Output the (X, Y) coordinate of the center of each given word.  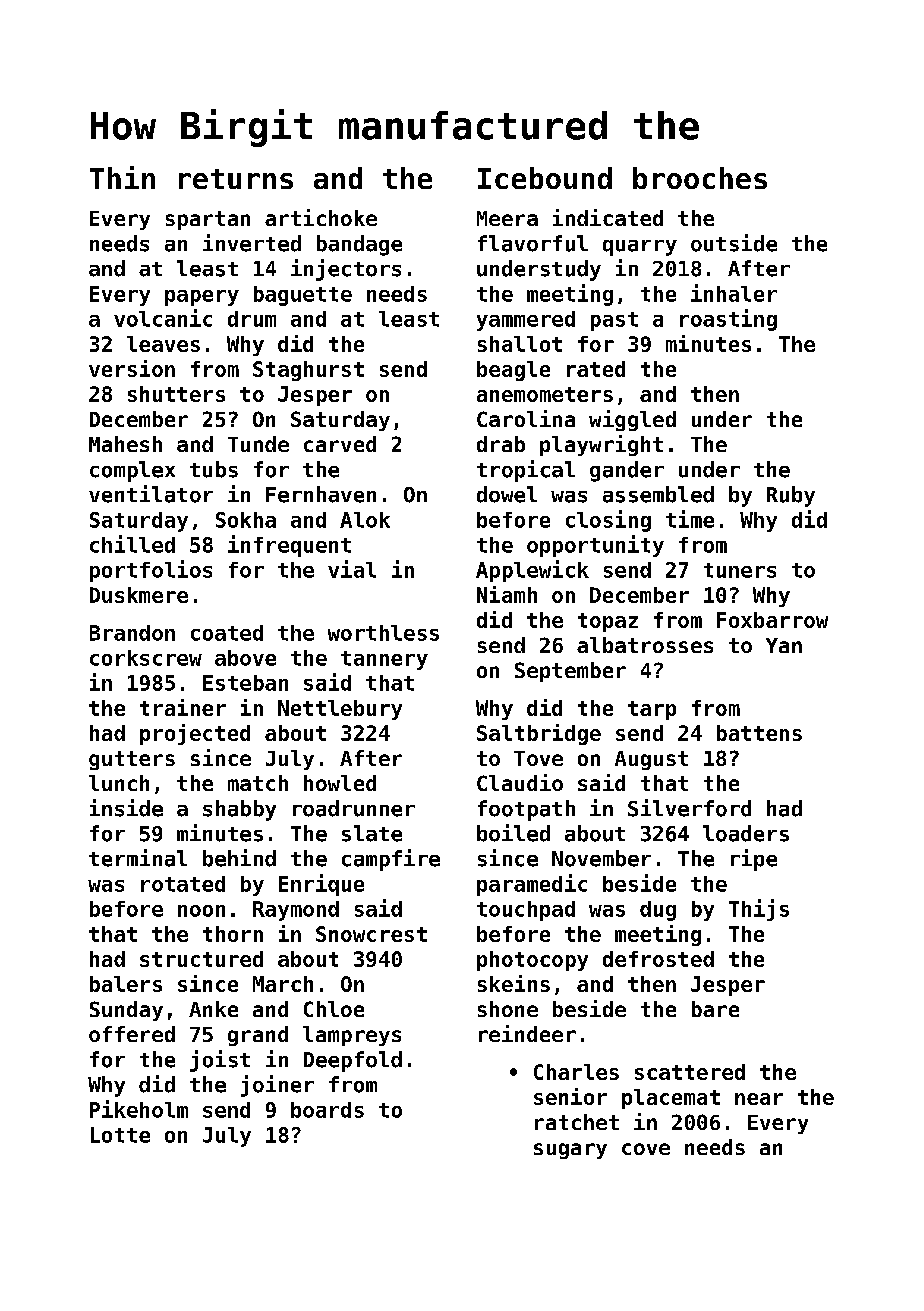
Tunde (258, 444)
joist (220, 1061)
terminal (138, 858)
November (601, 858)
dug (658, 911)
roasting (728, 320)
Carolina (526, 418)
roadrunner (354, 808)
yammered (526, 321)
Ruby (791, 496)
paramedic (532, 885)
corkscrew (146, 658)
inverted (252, 243)
